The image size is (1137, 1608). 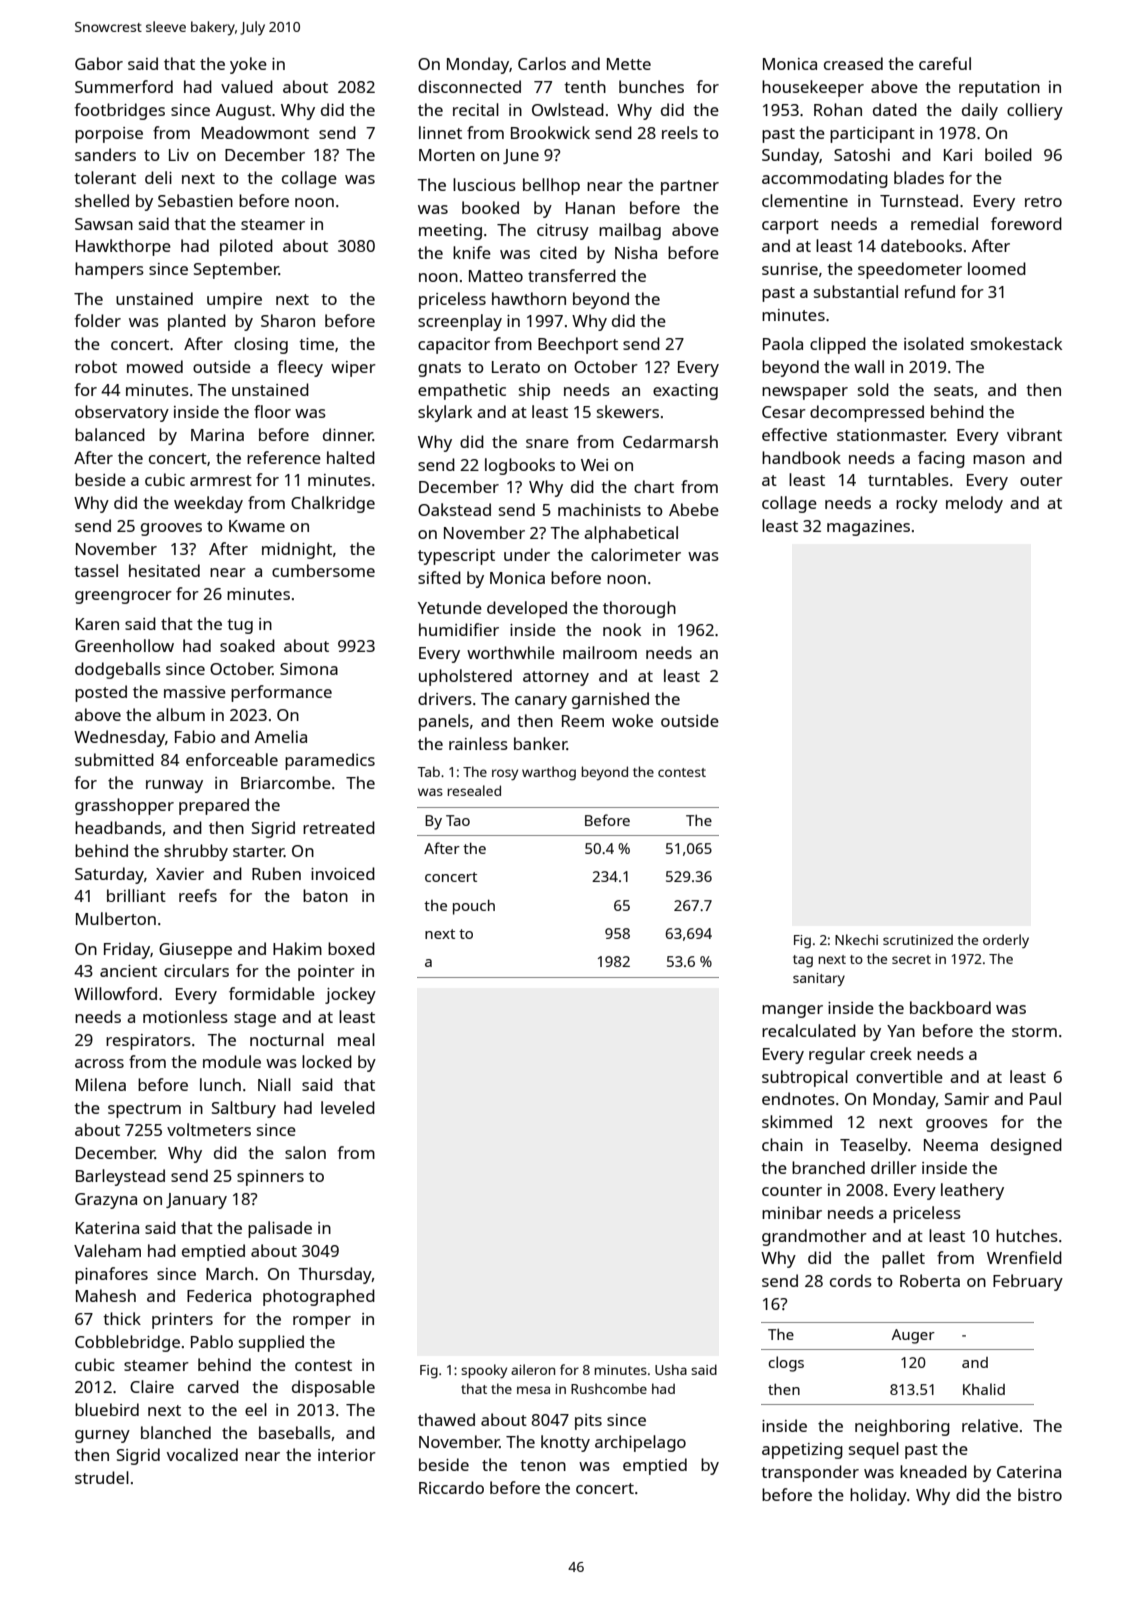 I want to click on cumbersome, so click(x=323, y=570).
